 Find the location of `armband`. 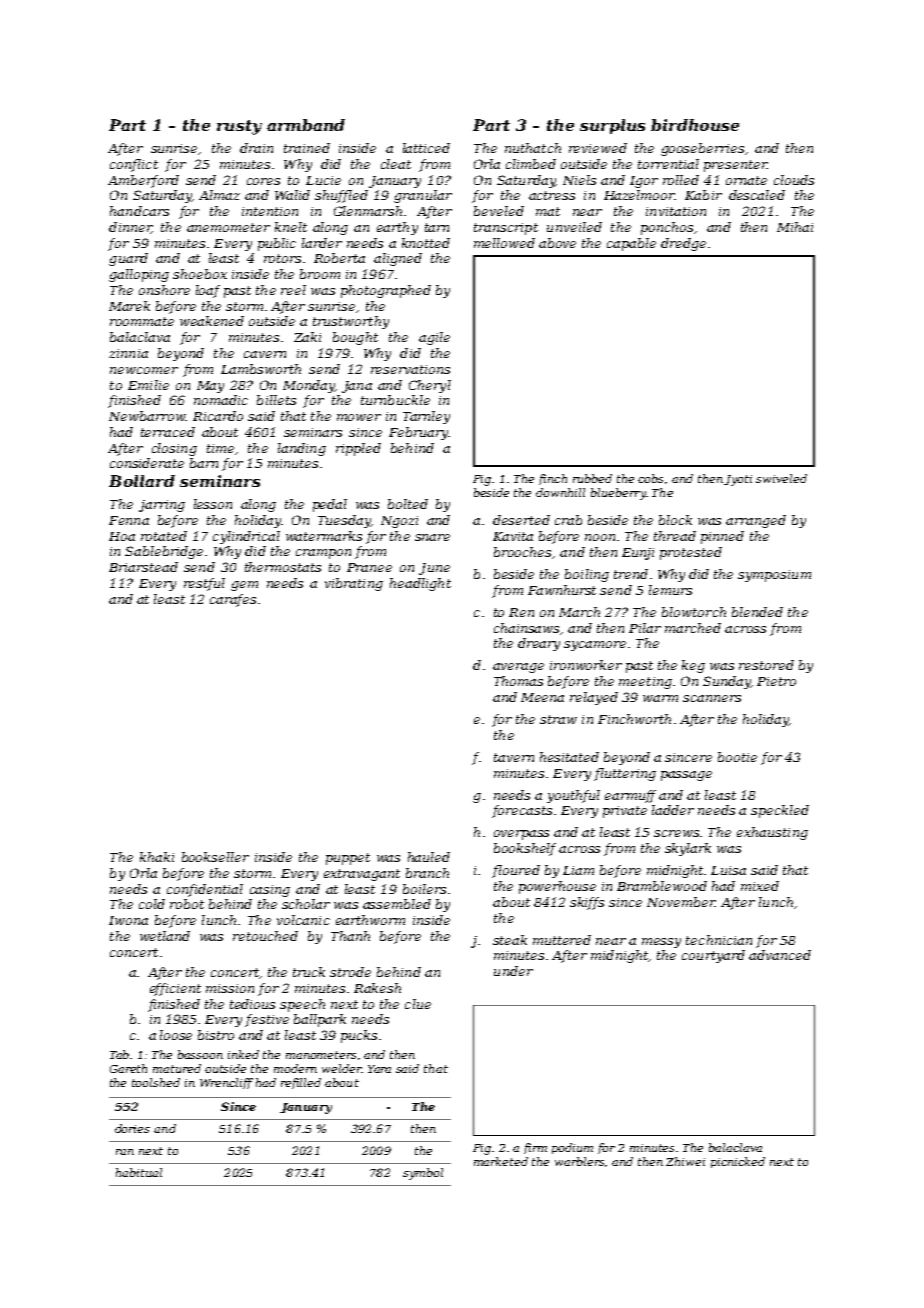

armband is located at coordinates (306, 125).
